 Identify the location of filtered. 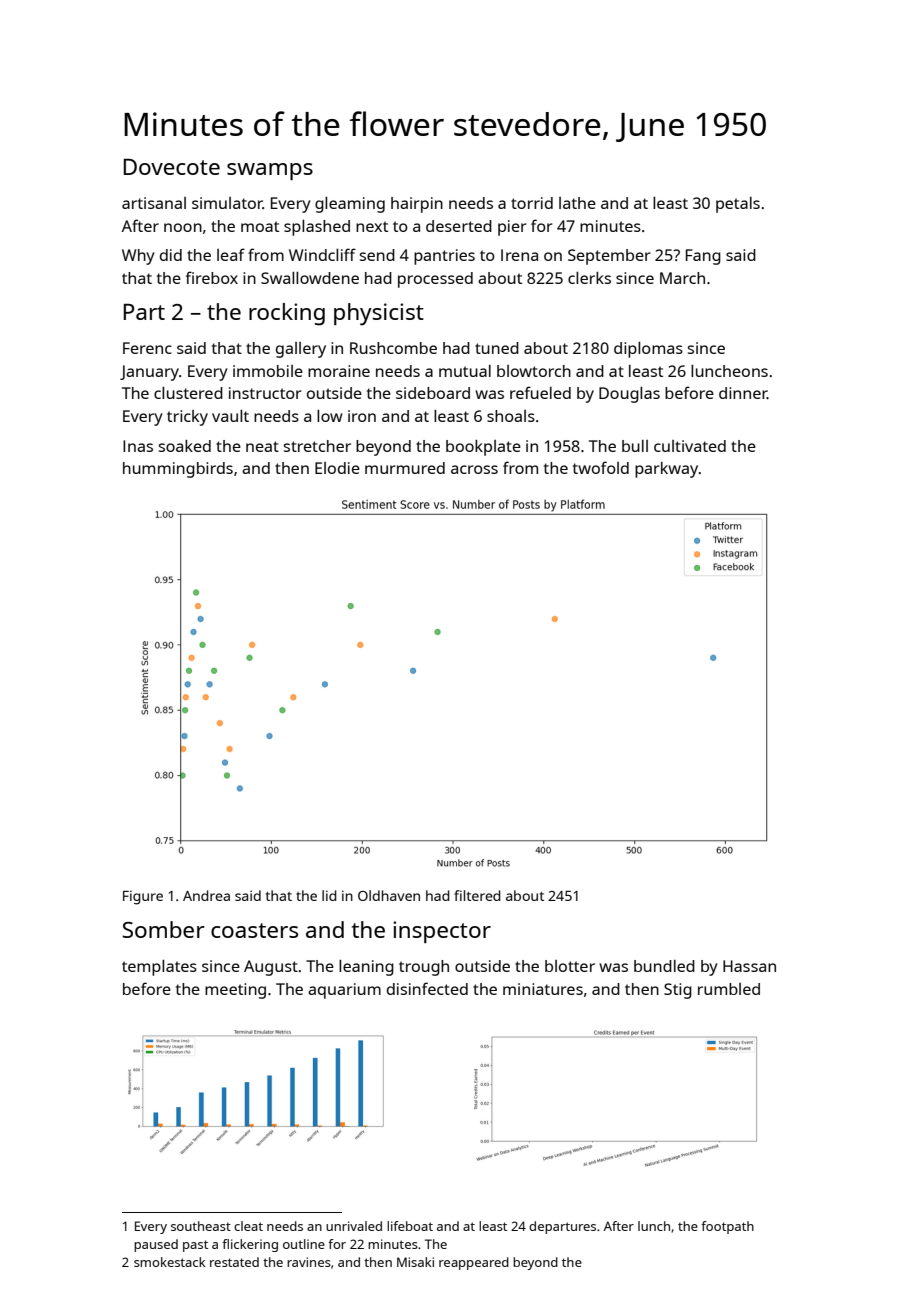
(477, 895).
